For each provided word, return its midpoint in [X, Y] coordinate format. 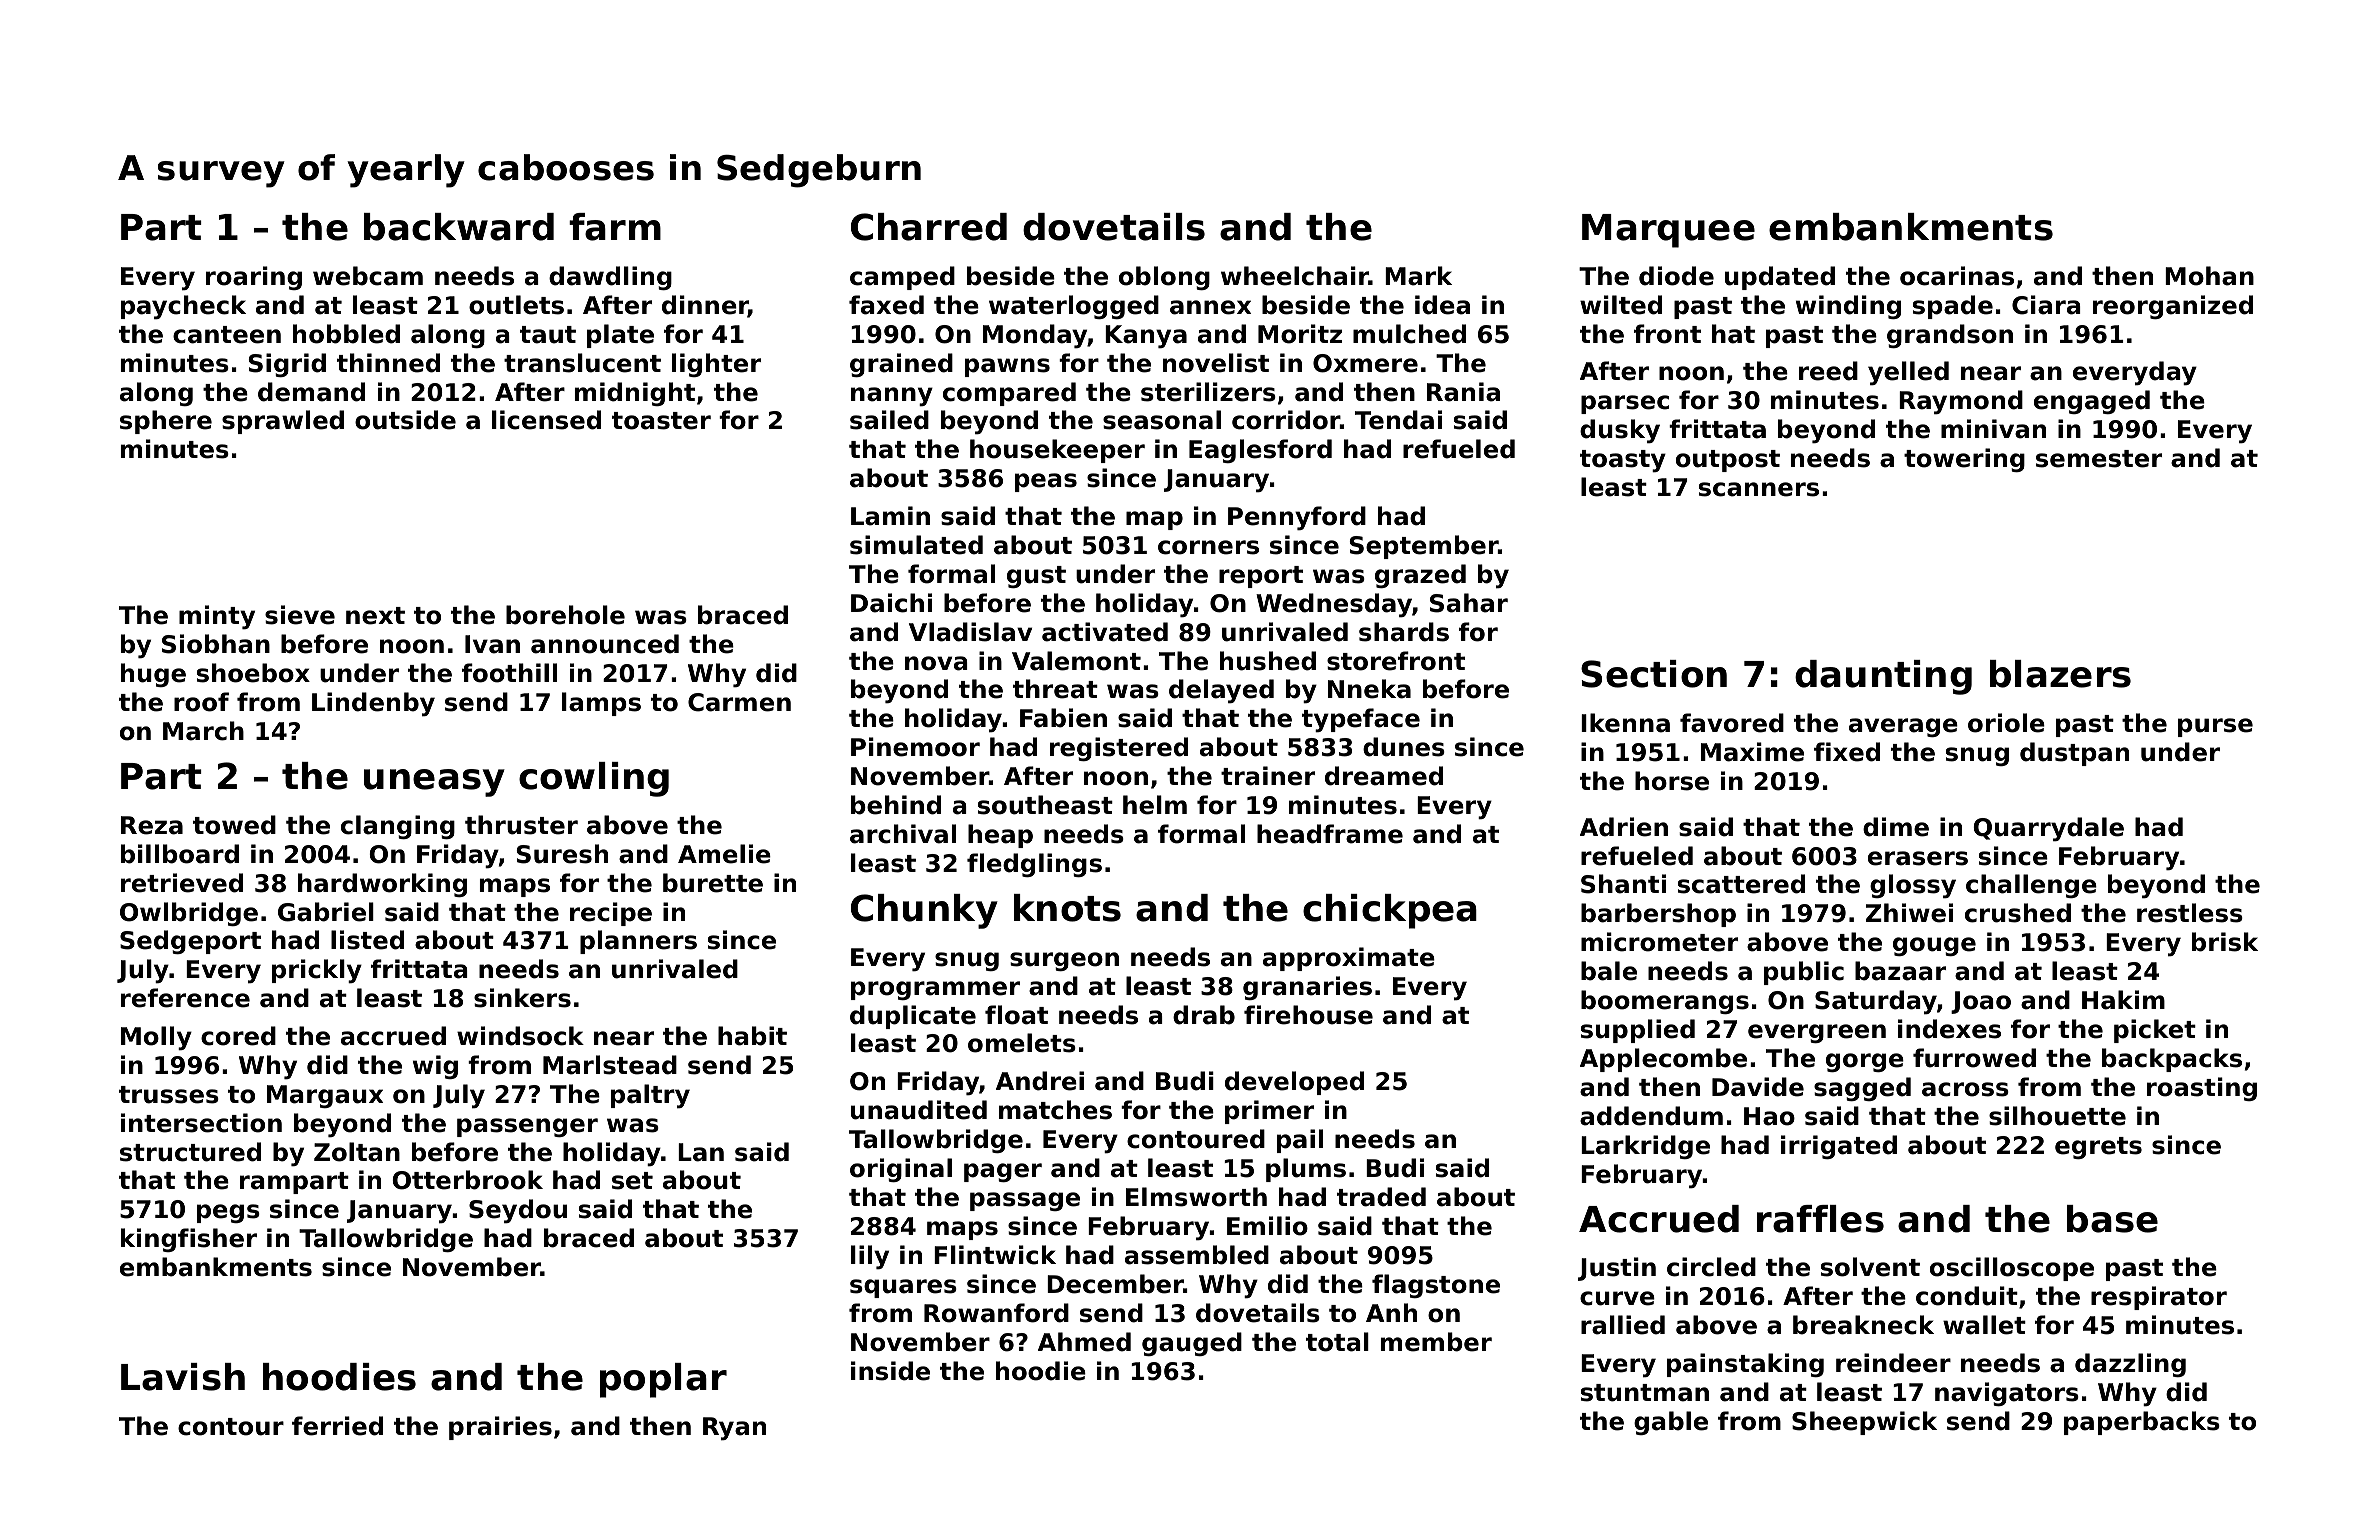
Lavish [183, 1377]
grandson [1950, 336]
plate [620, 336]
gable [1671, 1423]
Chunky [924, 911]
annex [1210, 307]
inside [890, 1371]
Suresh [562, 854]
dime [1896, 827]
